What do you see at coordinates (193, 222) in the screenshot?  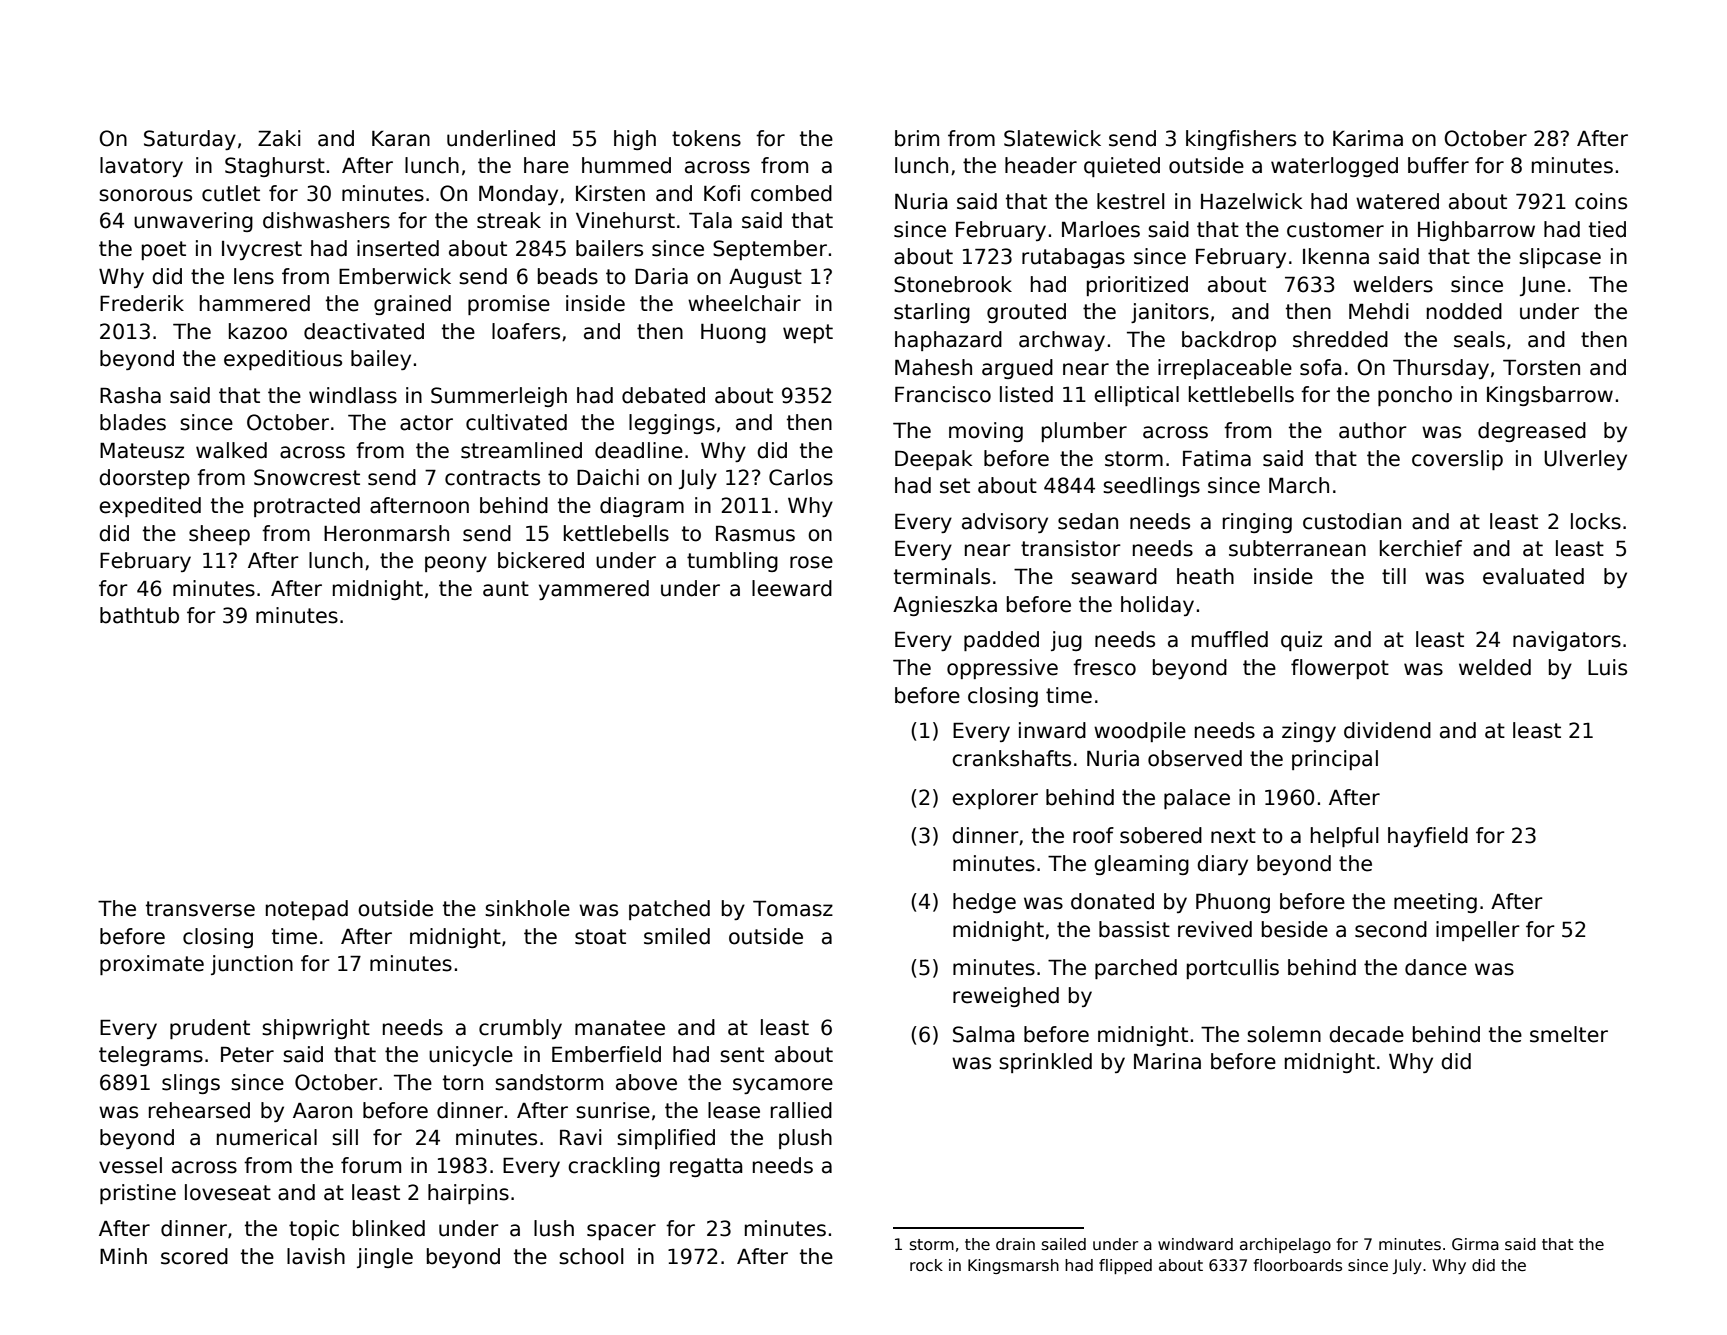 I see `unwavering` at bounding box center [193, 222].
